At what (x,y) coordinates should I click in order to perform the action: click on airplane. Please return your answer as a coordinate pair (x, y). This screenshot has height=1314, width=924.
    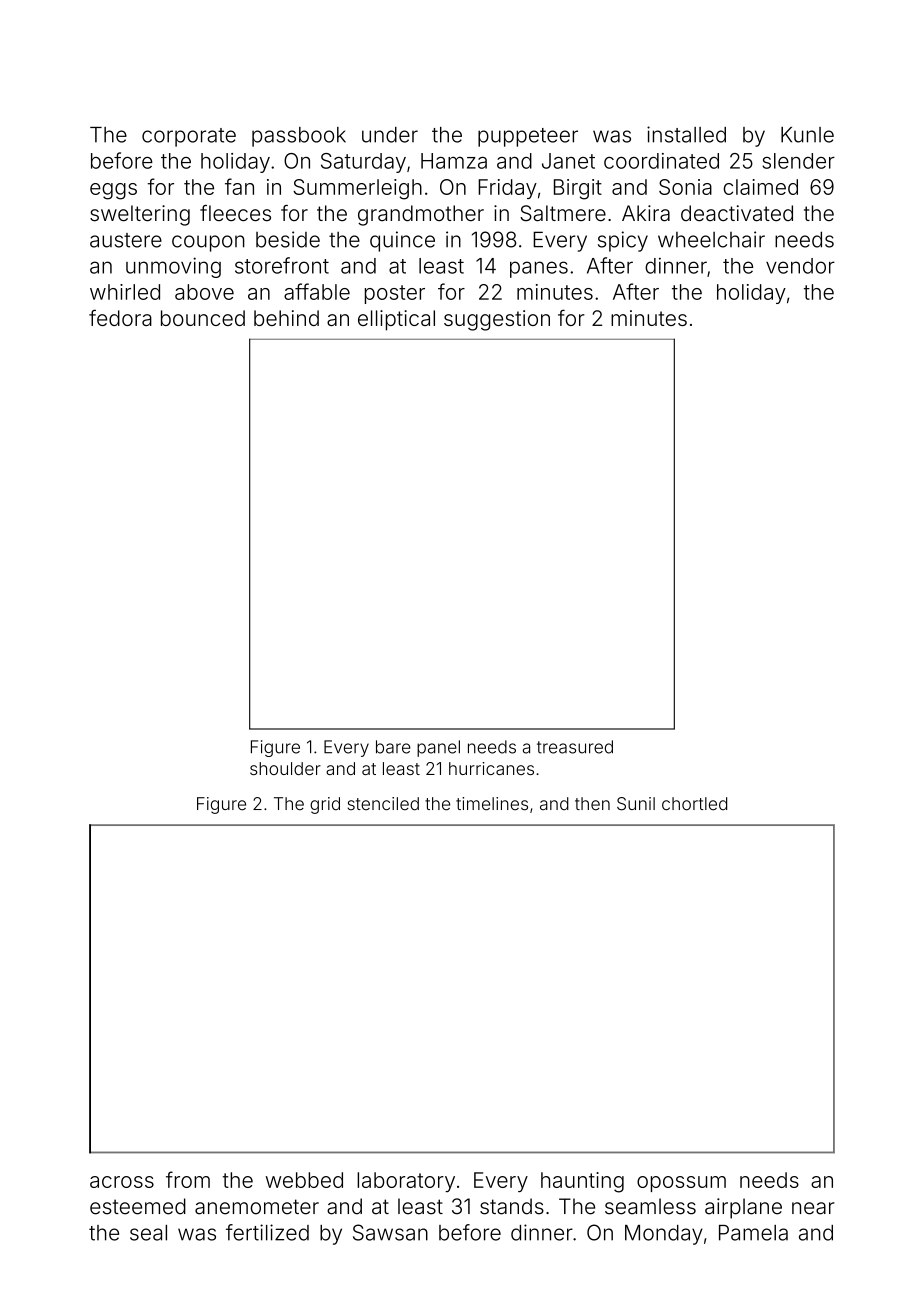
    Looking at the image, I should click on (743, 1208).
